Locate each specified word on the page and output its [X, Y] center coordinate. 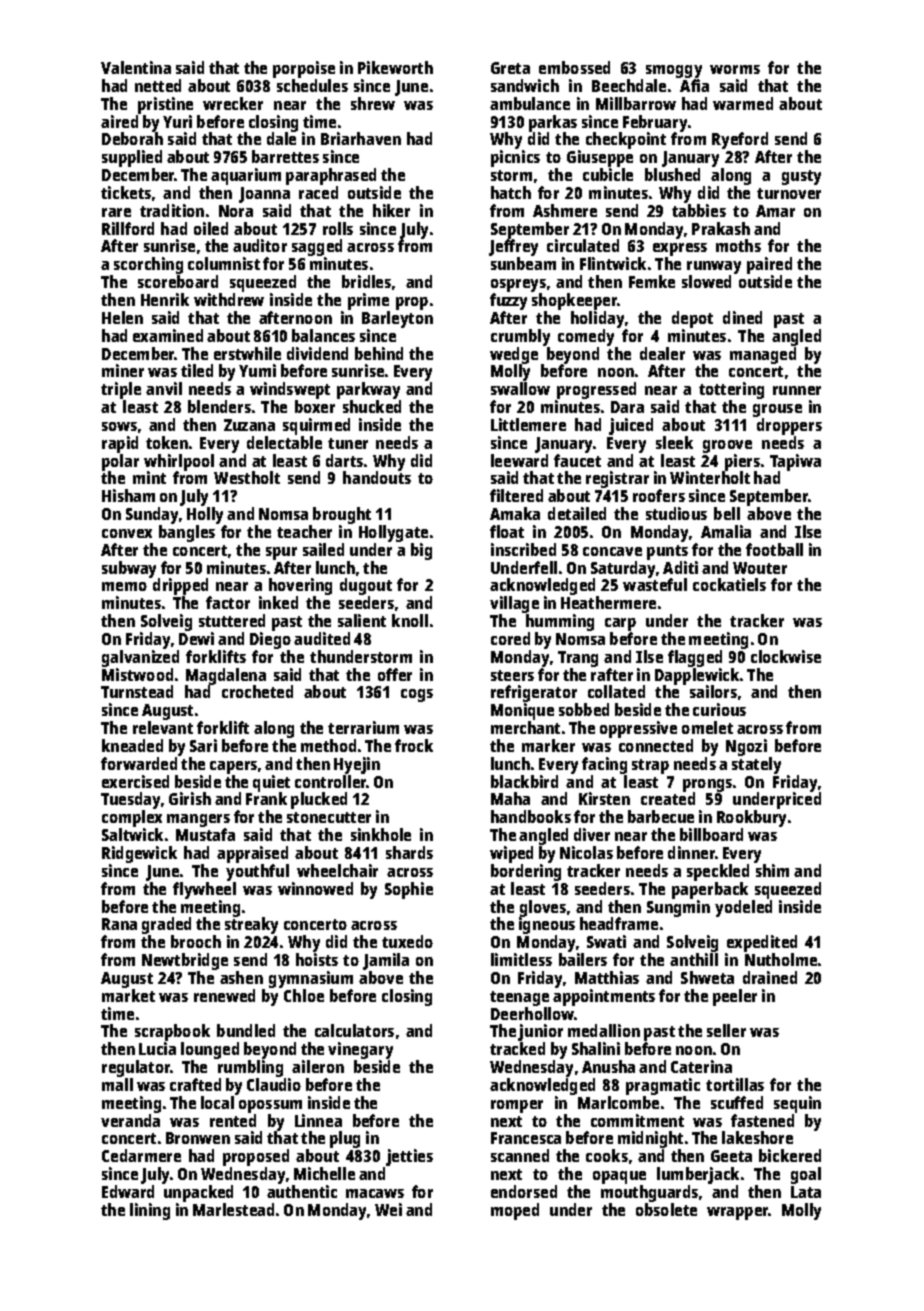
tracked [517, 1049]
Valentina [136, 67]
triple [121, 390]
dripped [180, 587]
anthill [694, 959]
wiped [511, 854]
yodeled [743, 908]
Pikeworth [395, 67]
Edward [128, 1191]
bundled [246, 1030]
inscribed [523, 549]
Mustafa [205, 834]
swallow [520, 388]
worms [735, 69]
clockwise [786, 656]
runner [797, 390]
